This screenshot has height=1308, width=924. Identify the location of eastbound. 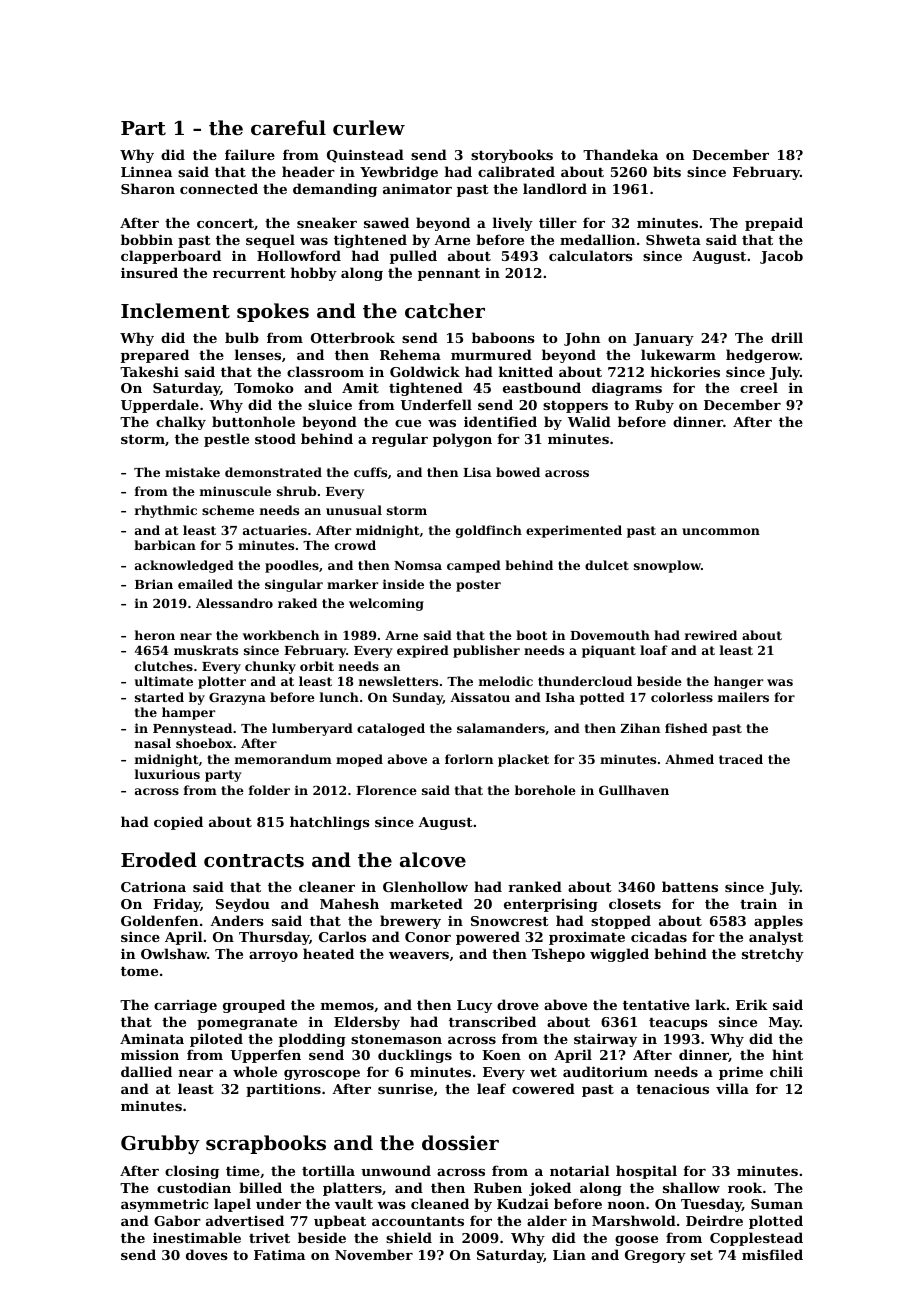
(542, 387).
